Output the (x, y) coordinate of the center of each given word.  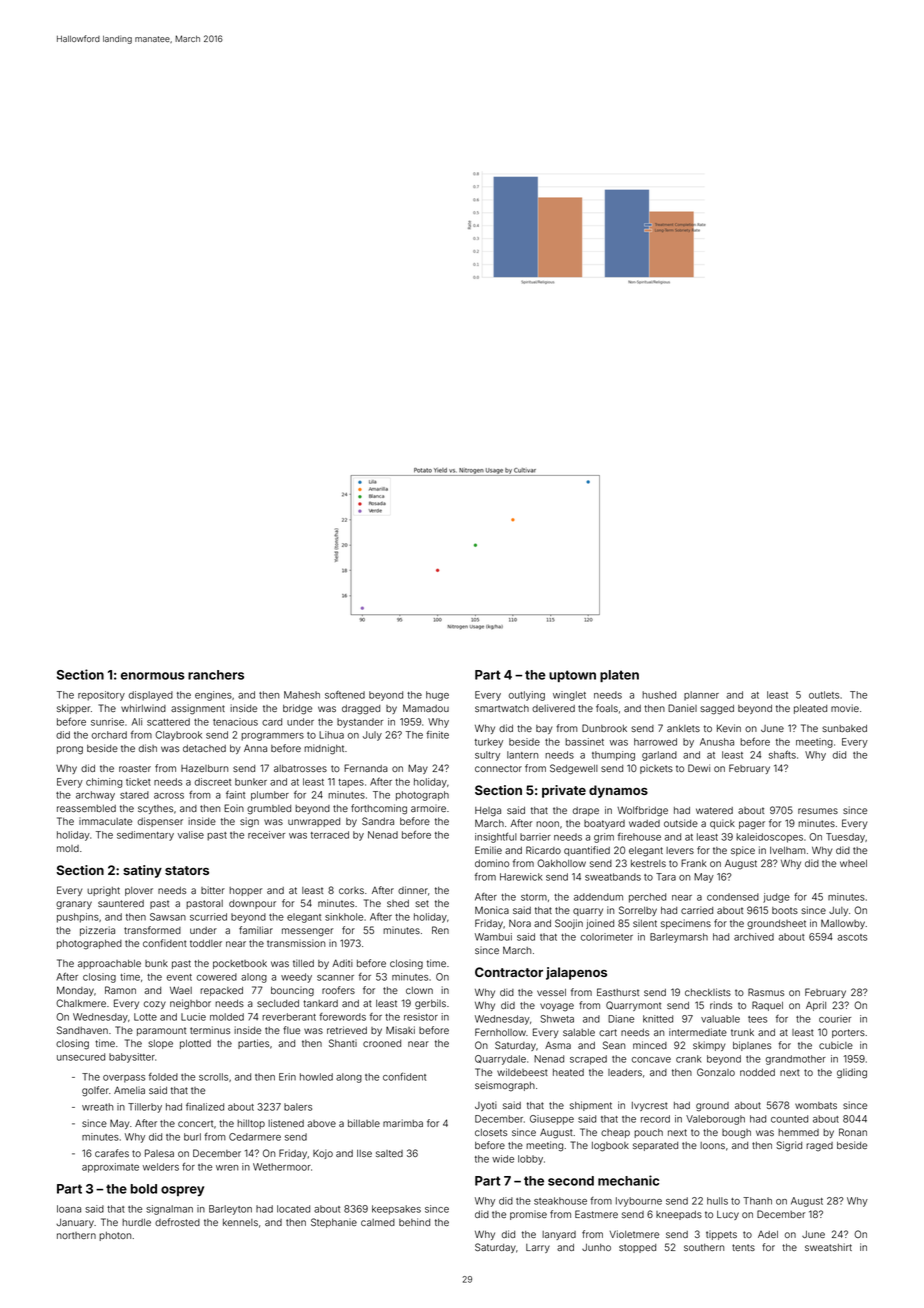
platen (619, 676)
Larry (538, 1248)
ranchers (216, 675)
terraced (330, 835)
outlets (824, 695)
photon (115, 1236)
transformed (152, 930)
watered (714, 810)
